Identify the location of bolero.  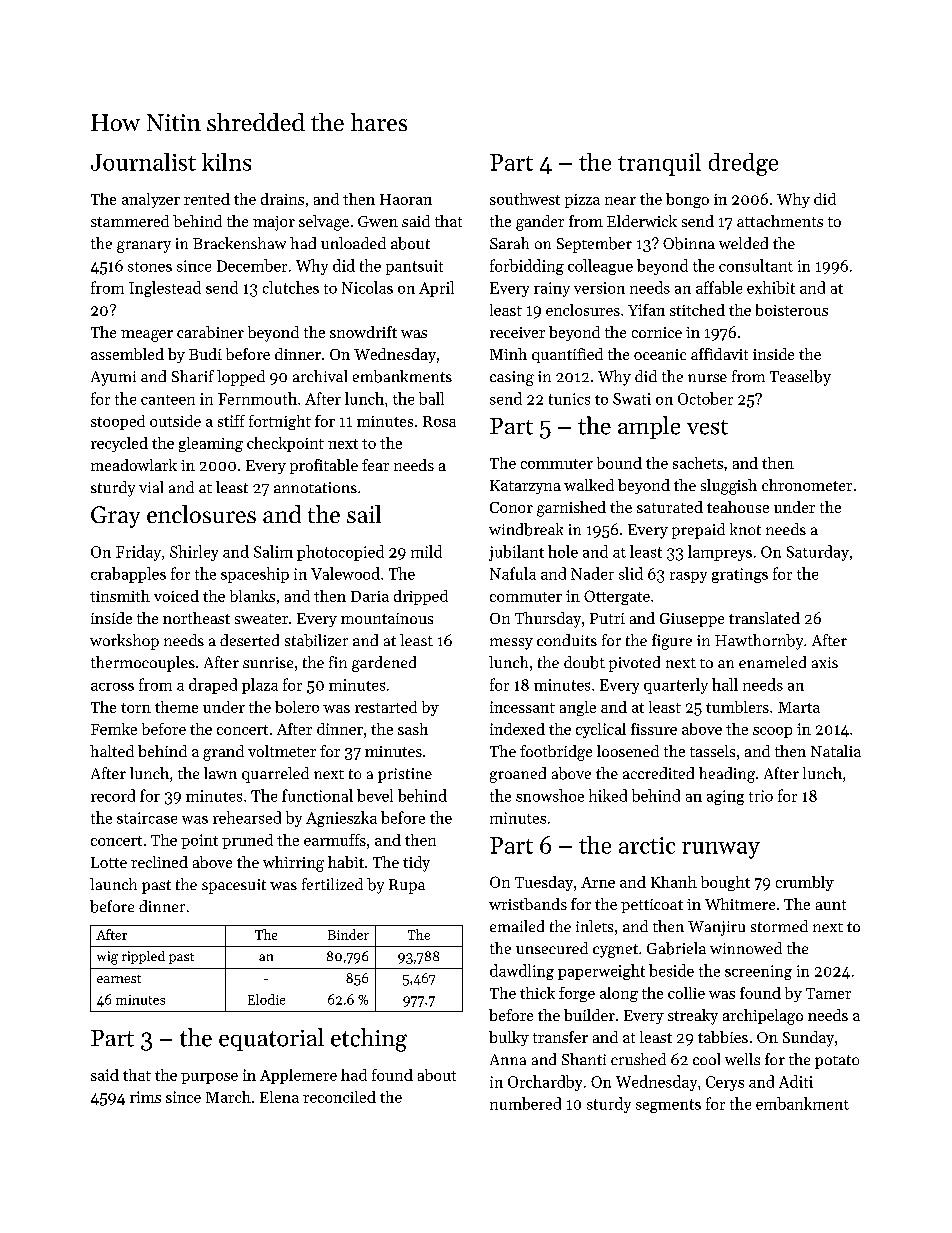
(297, 707).
